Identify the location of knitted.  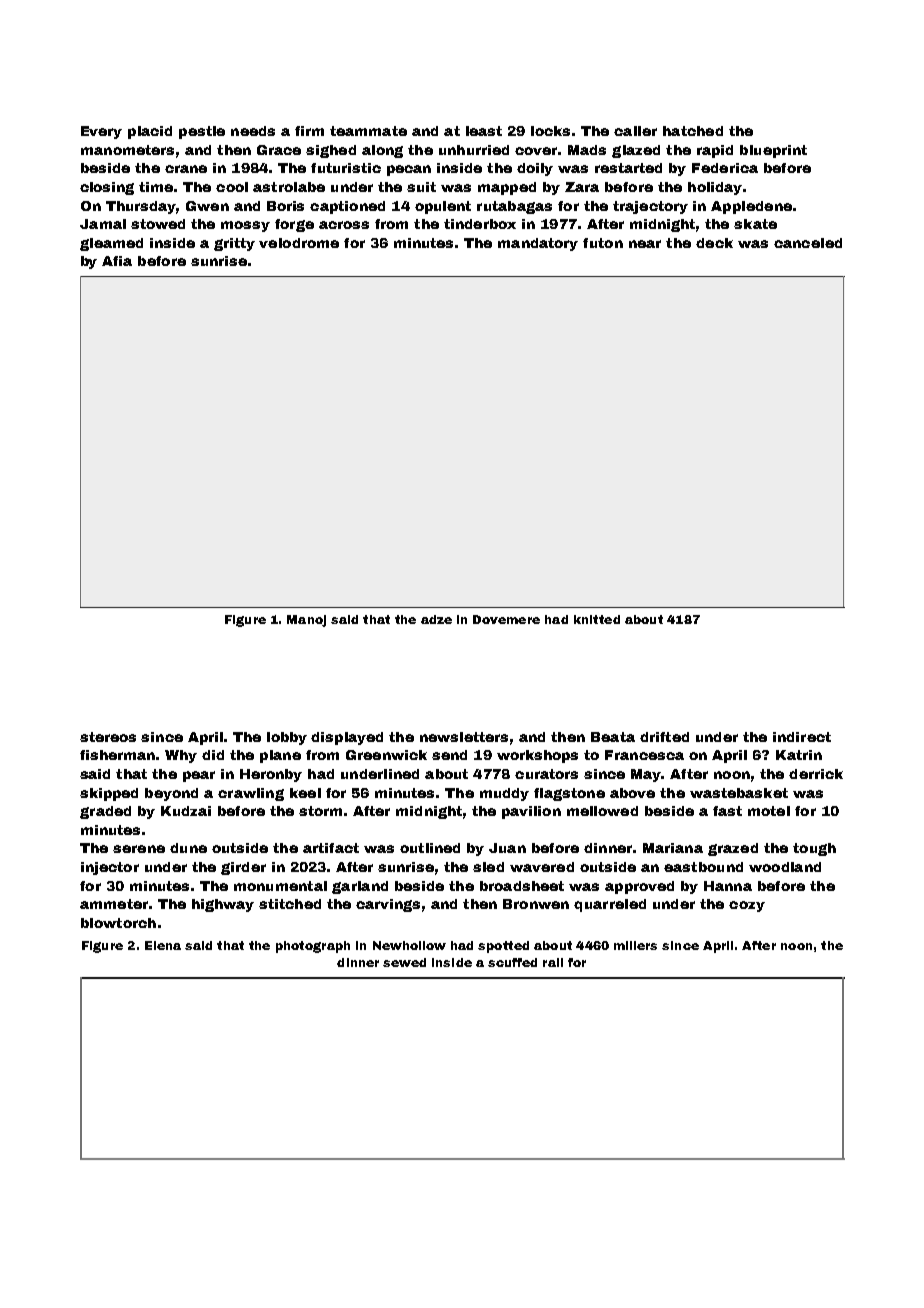
(597, 619).
